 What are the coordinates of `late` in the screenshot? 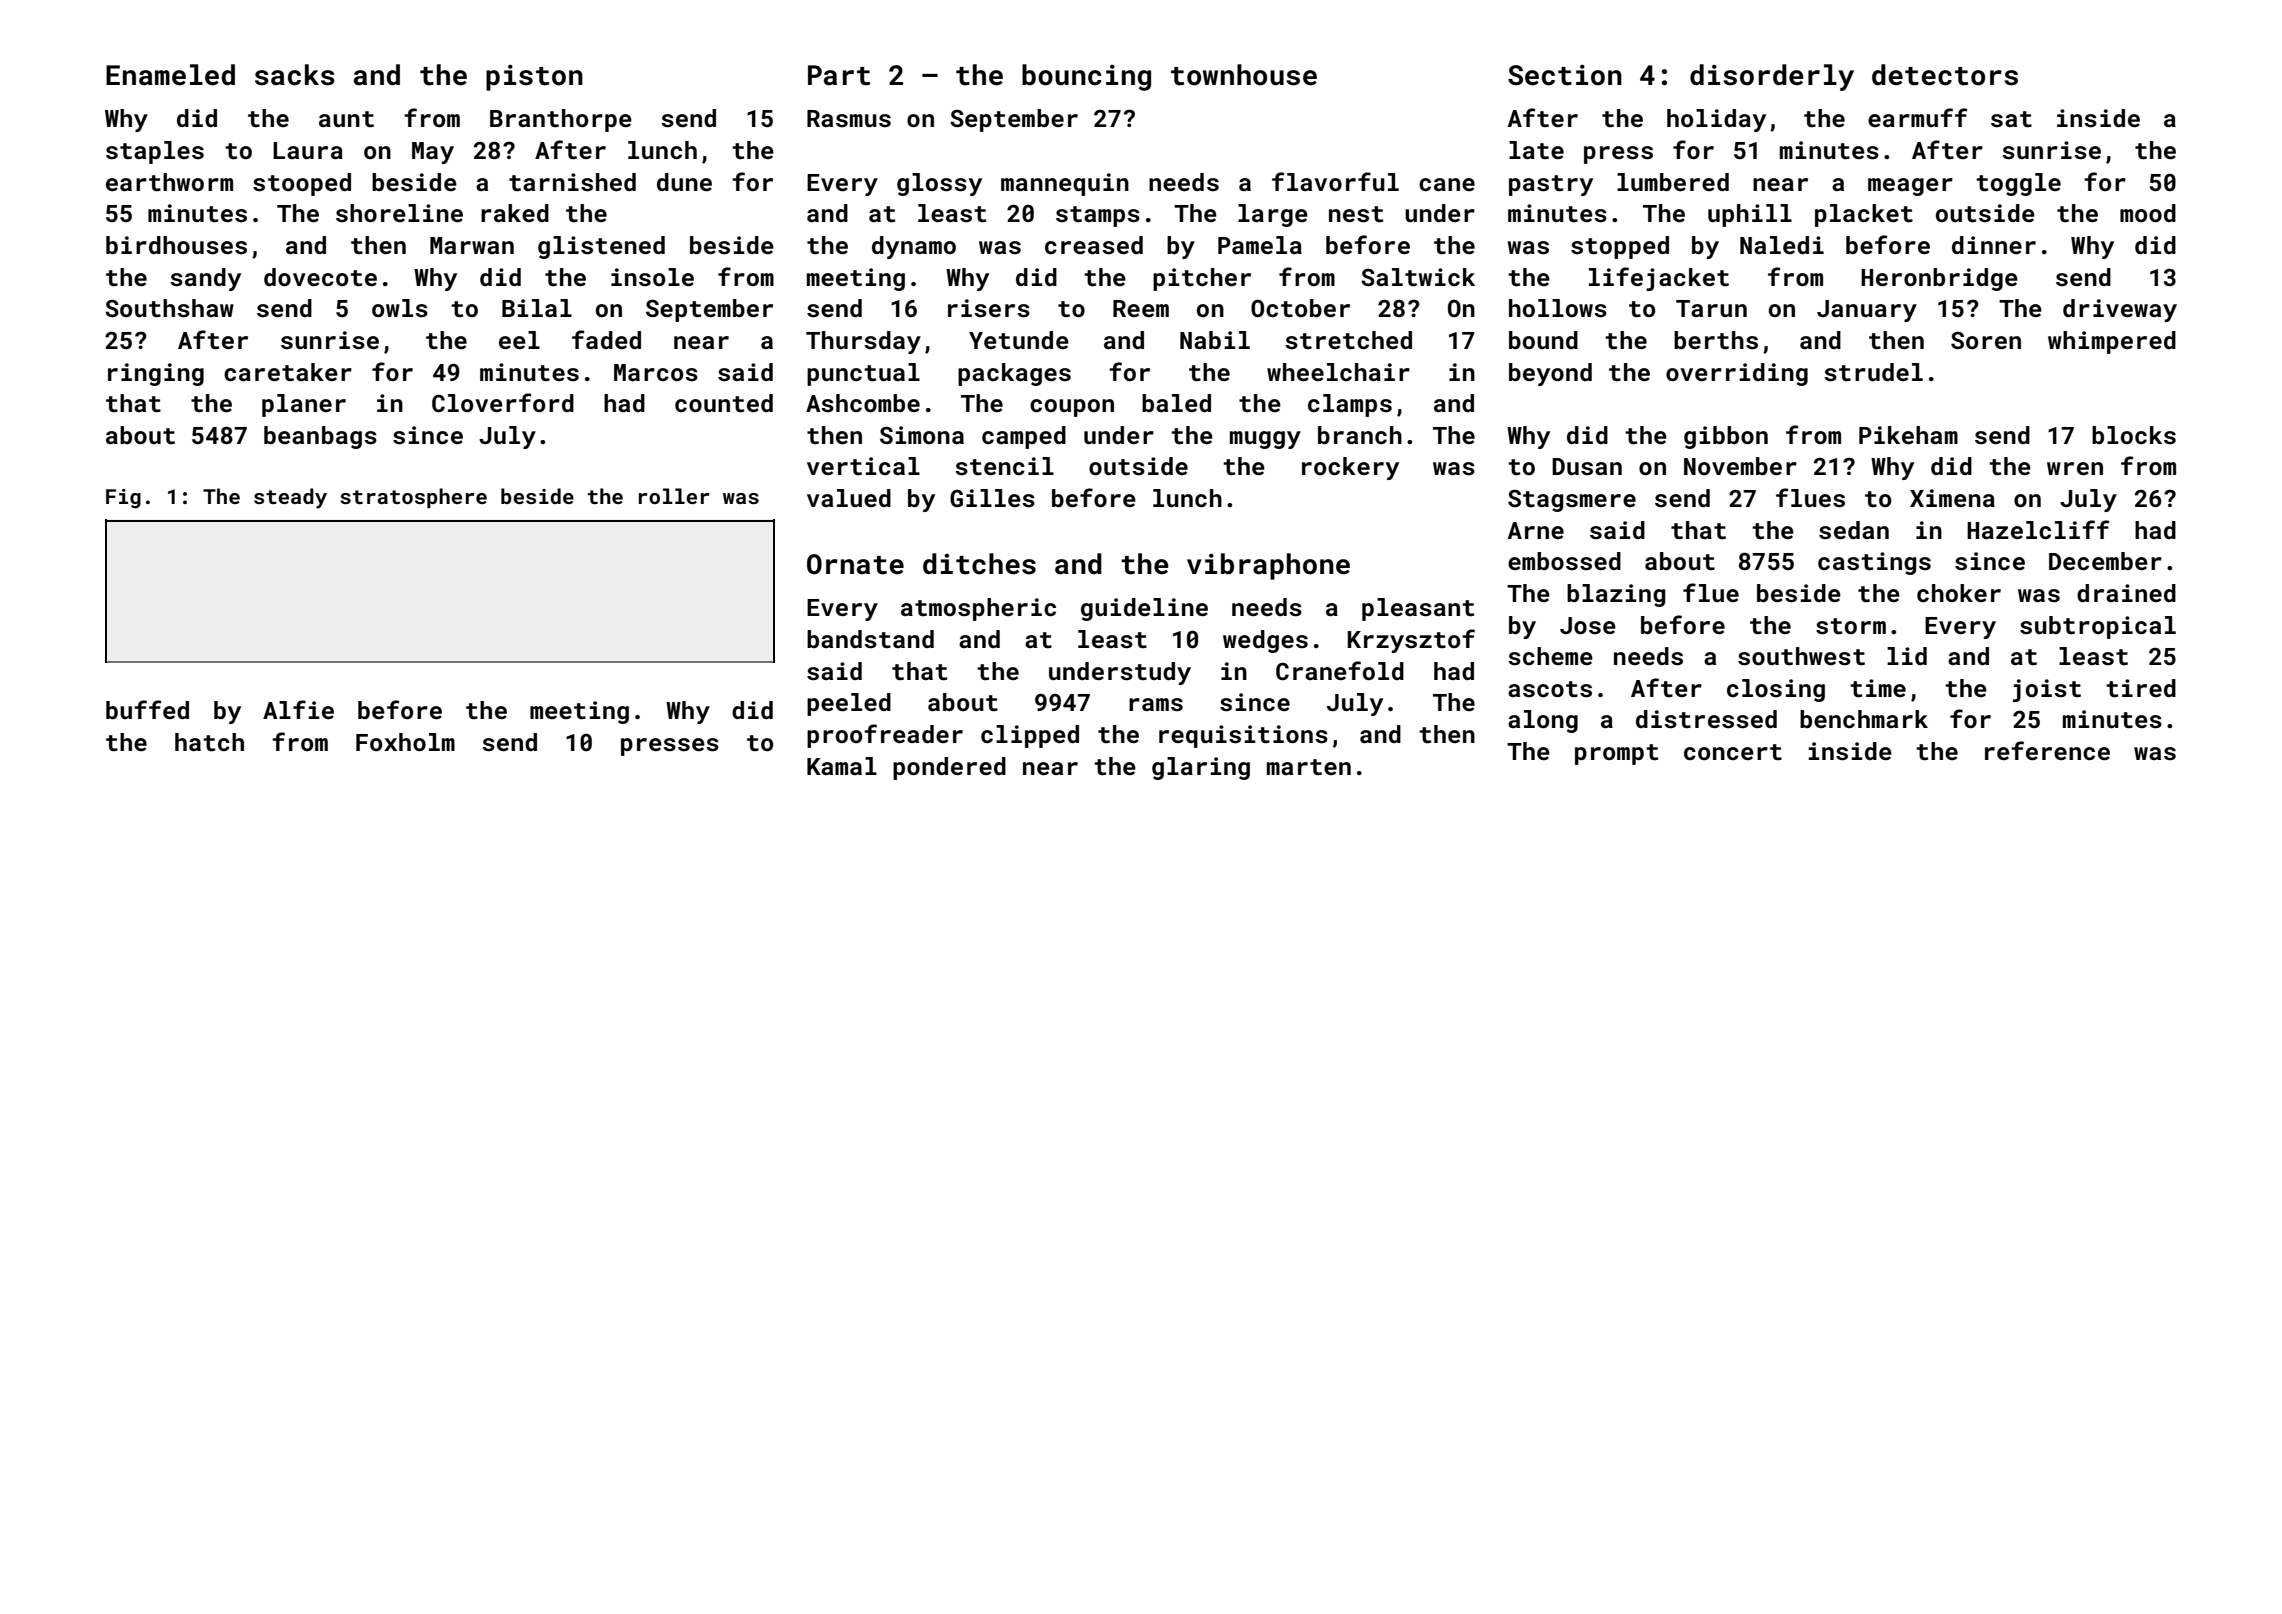 It's located at (1536, 150).
